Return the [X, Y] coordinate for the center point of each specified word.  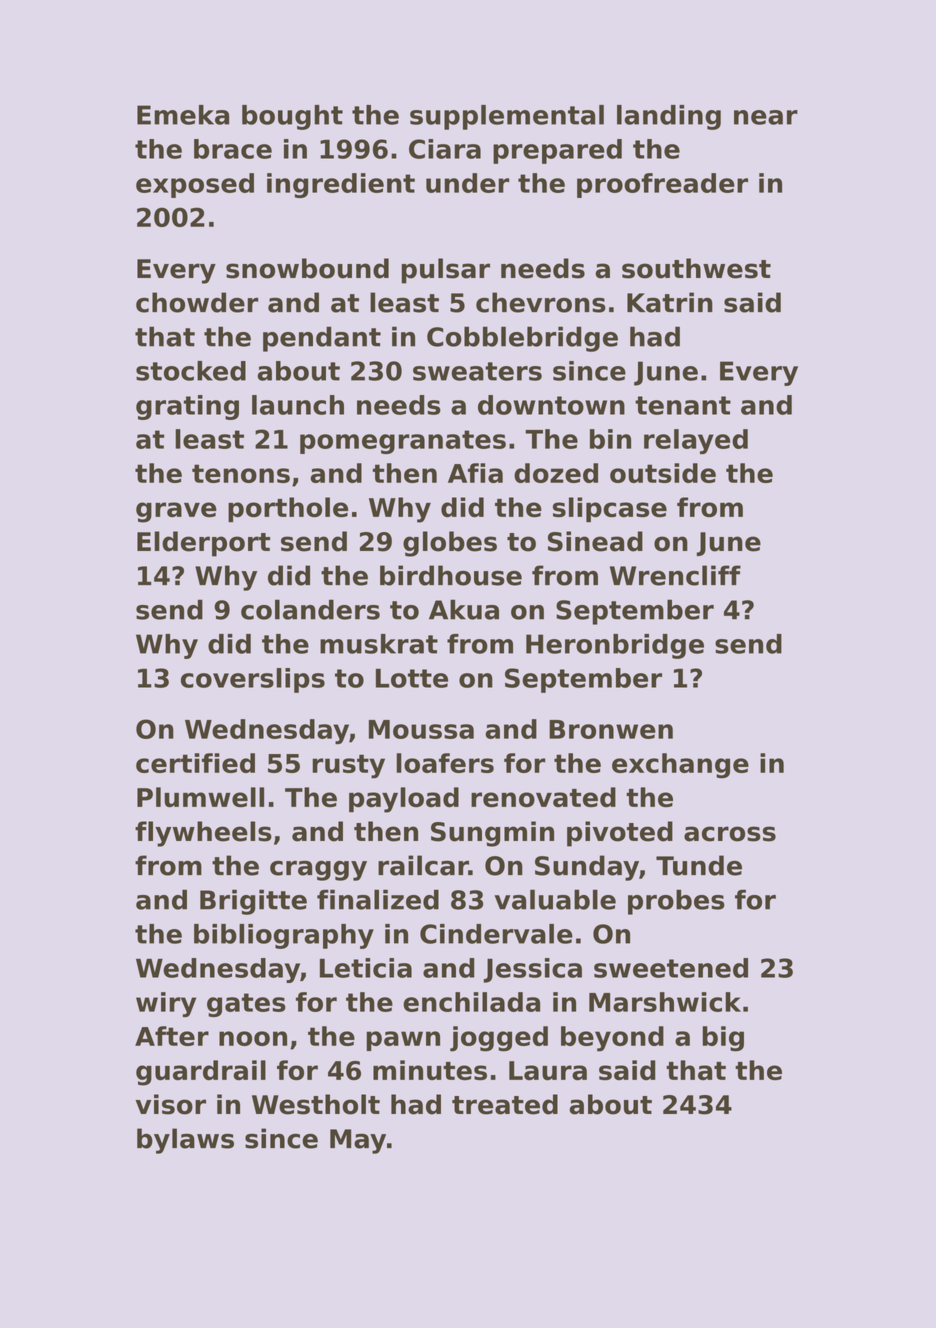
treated [505, 1104]
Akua [464, 609]
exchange [680, 766]
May [358, 1141]
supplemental [507, 117]
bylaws [185, 1141]
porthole [288, 510]
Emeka [183, 115]
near [766, 117]
